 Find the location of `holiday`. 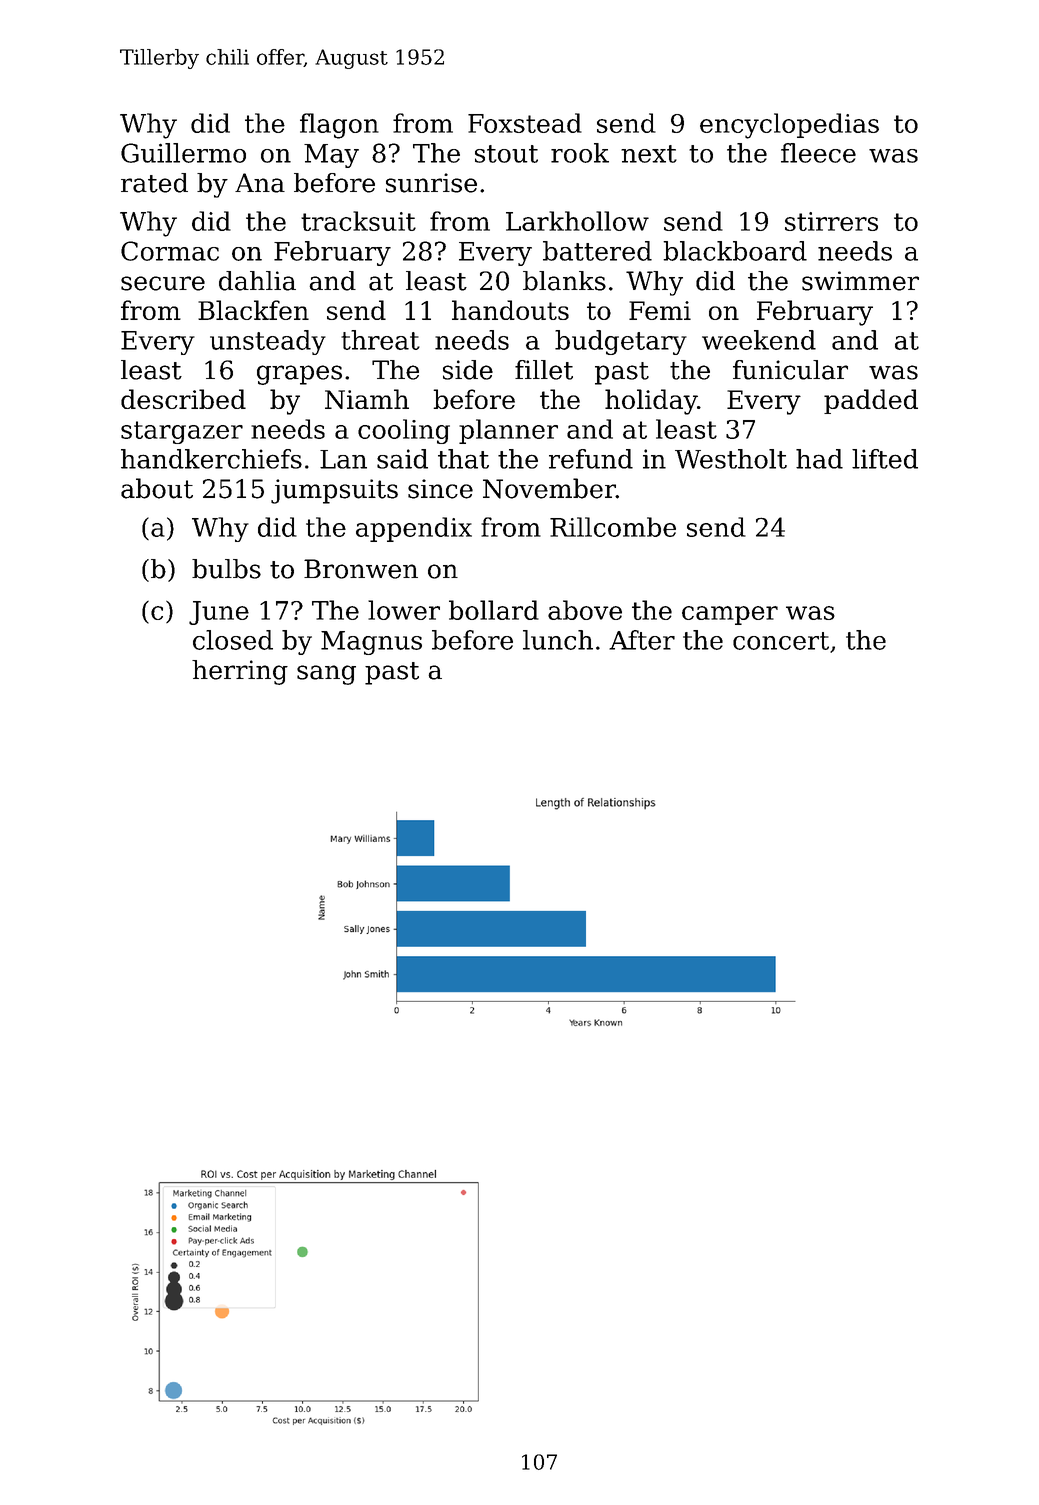

holiday is located at coordinates (651, 402).
